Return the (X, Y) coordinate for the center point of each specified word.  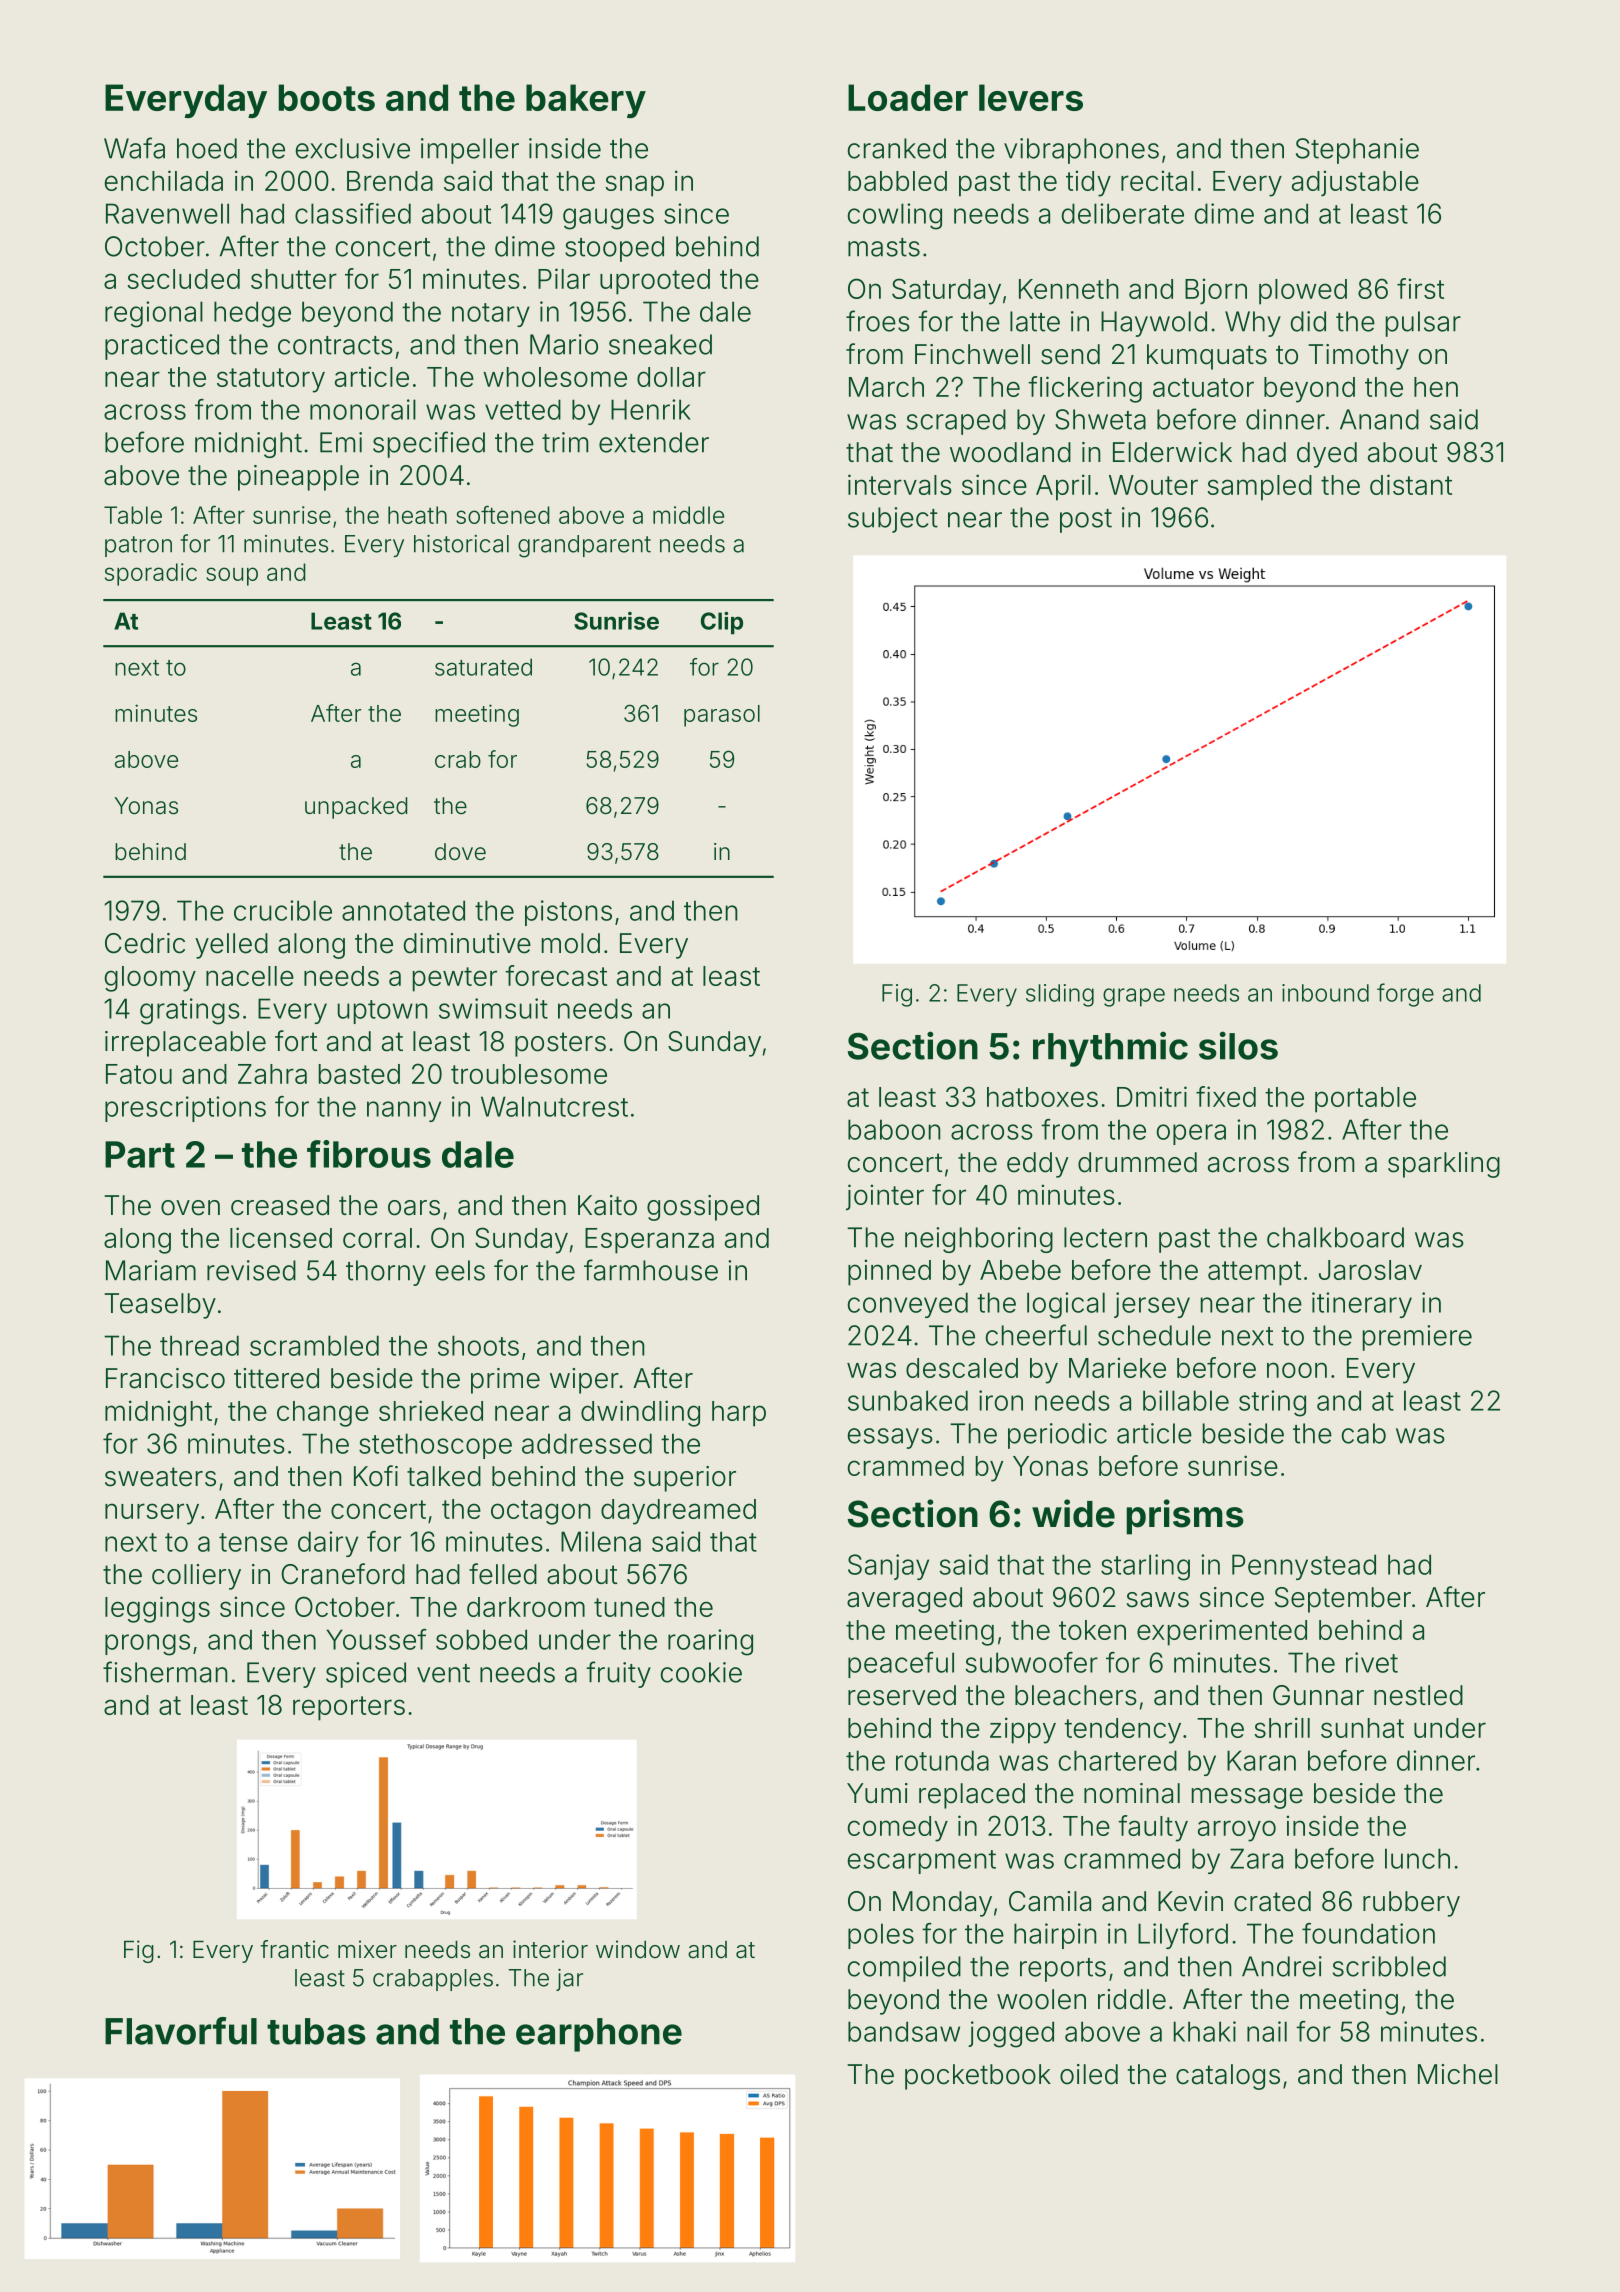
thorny (386, 1273)
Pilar (564, 278)
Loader (908, 97)
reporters (349, 1708)
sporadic (151, 574)
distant (1411, 484)
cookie (701, 1672)
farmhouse (651, 1270)
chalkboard (1335, 1237)
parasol (722, 716)
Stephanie (1357, 151)
